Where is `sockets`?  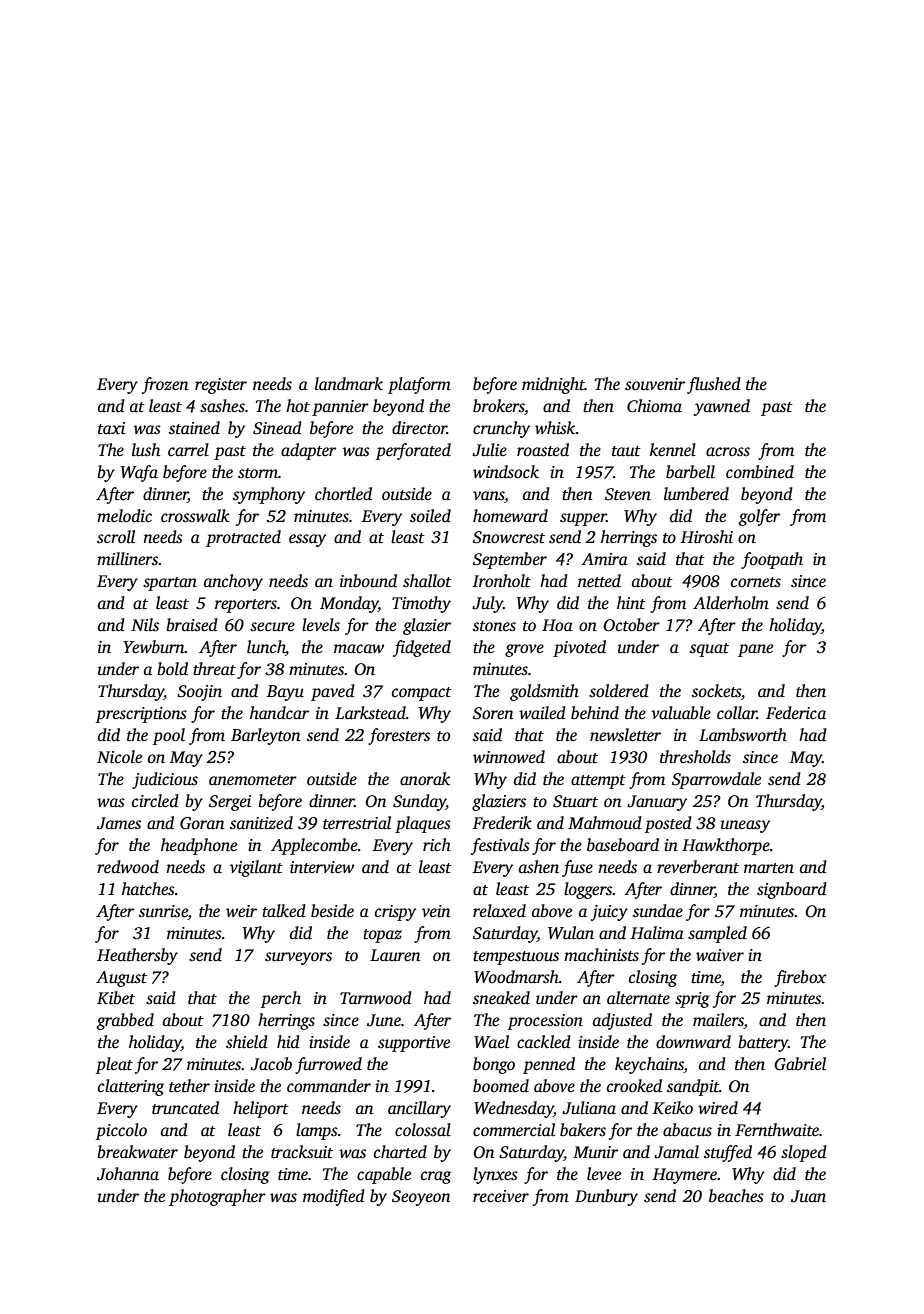 sockets is located at coordinates (716, 691).
